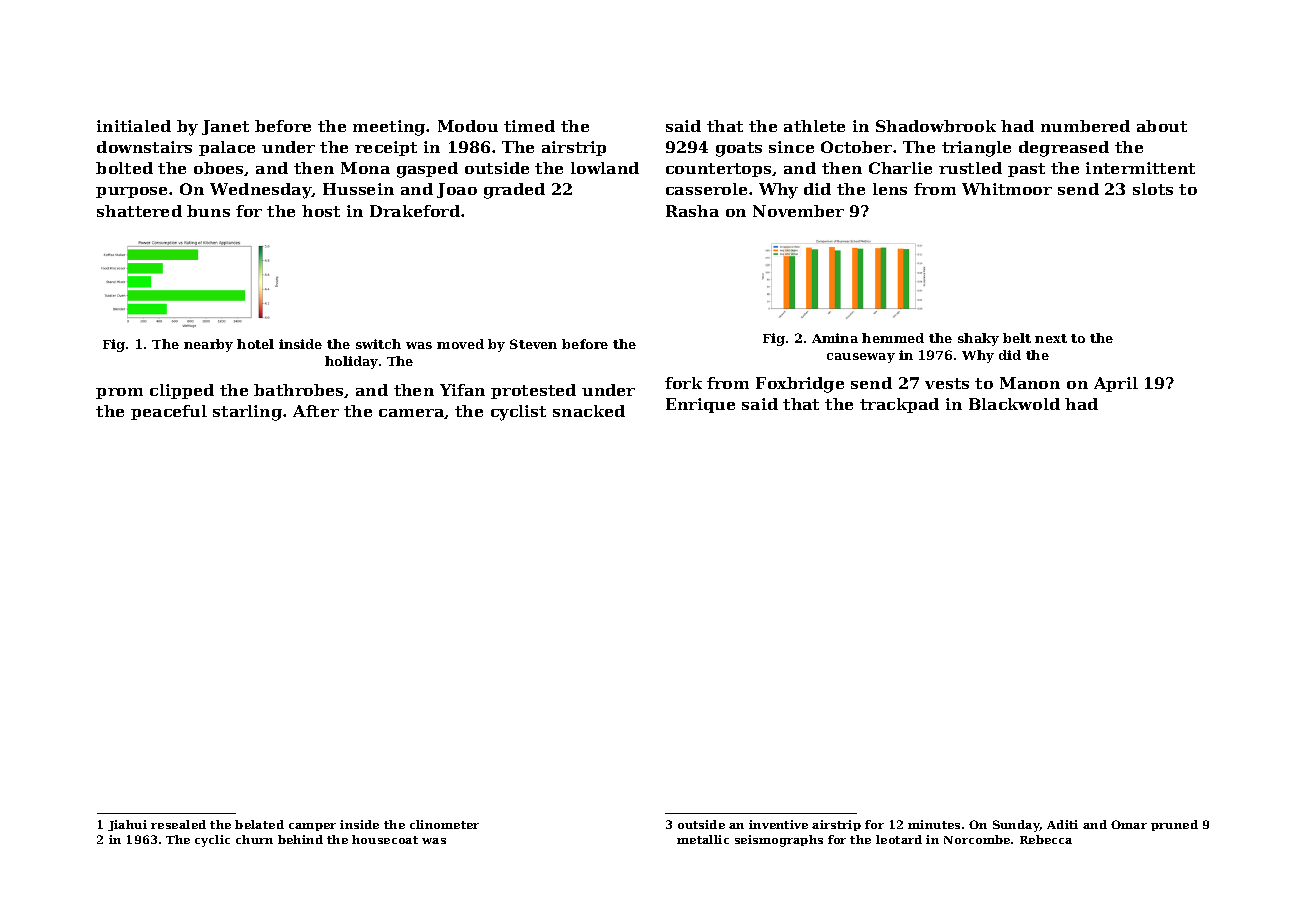 This screenshot has width=1308, height=924. Describe the element at coordinates (169, 412) in the screenshot. I see `peaceful` at that location.
